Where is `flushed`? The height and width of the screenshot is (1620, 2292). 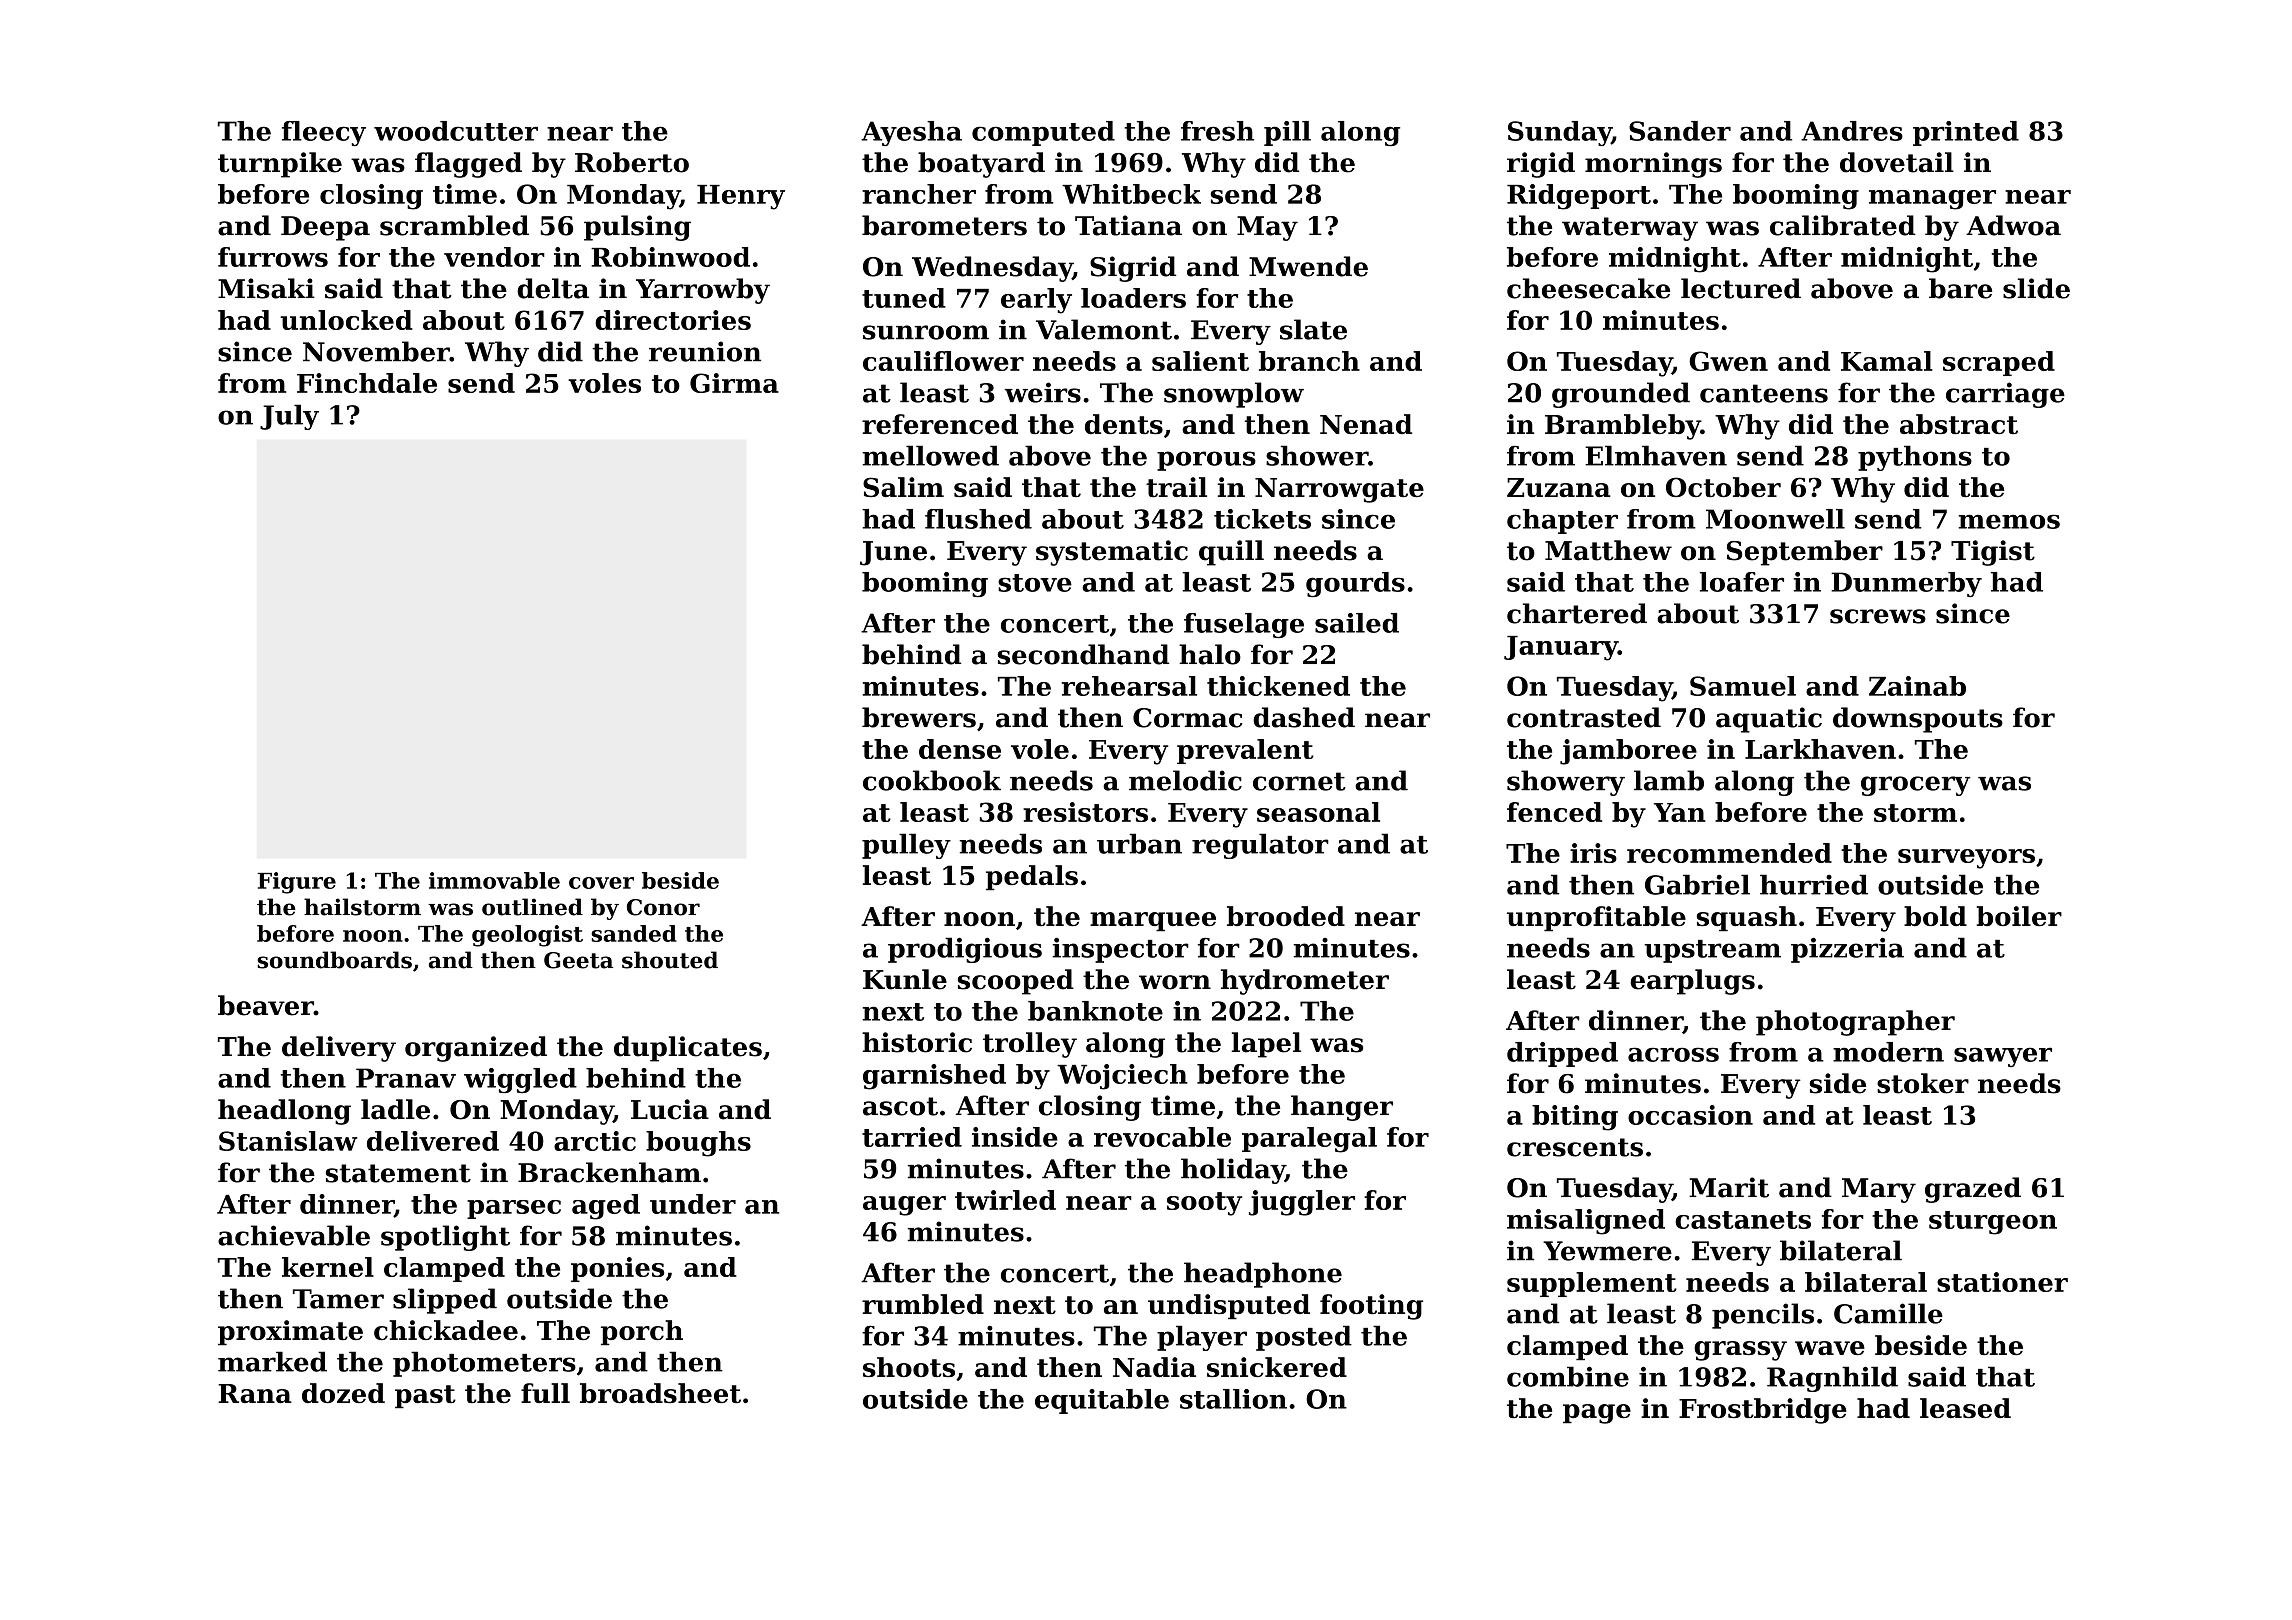
flushed is located at coordinates (978, 519).
